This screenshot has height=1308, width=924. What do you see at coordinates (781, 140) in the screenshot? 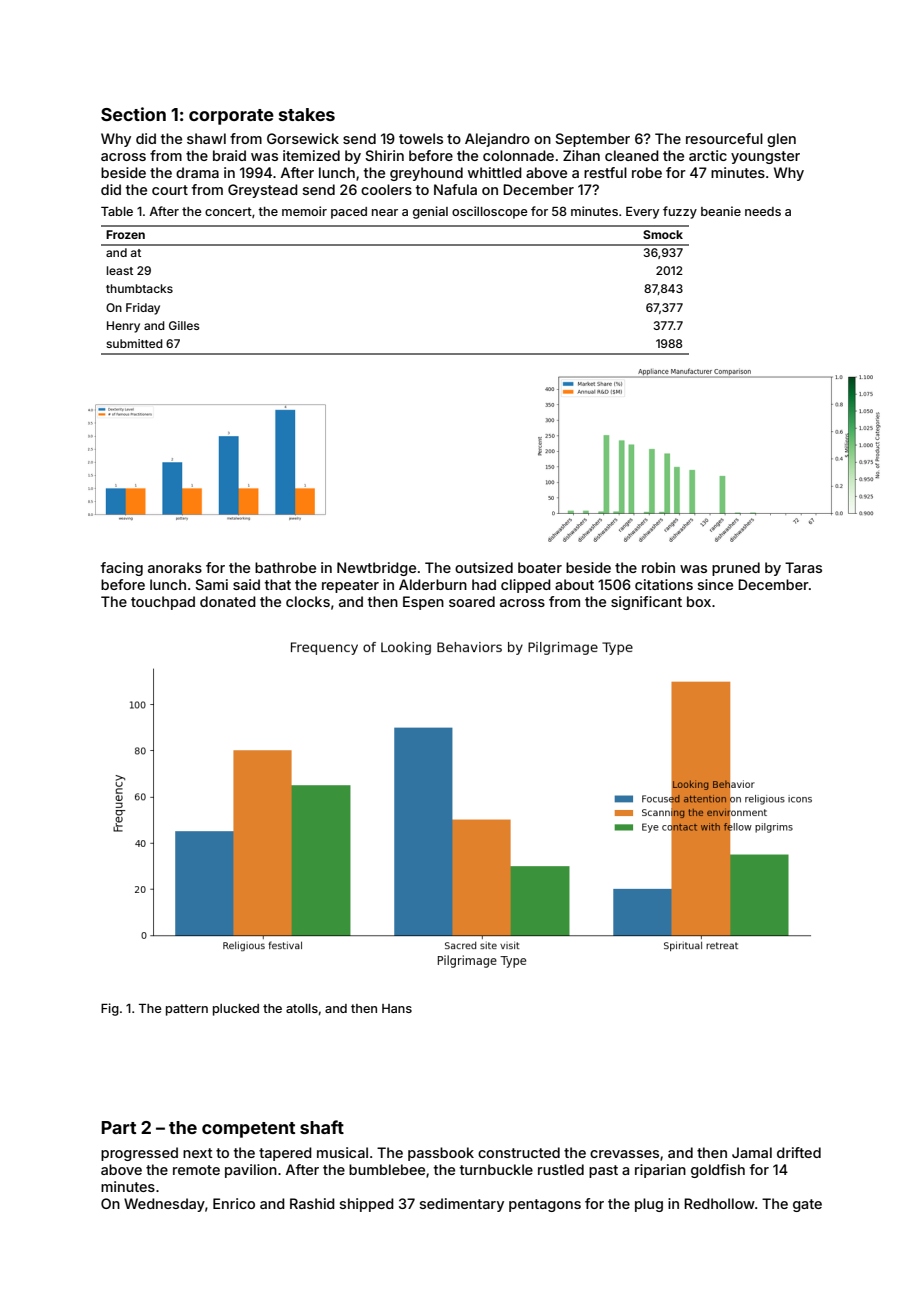
I see `glen` at bounding box center [781, 140].
